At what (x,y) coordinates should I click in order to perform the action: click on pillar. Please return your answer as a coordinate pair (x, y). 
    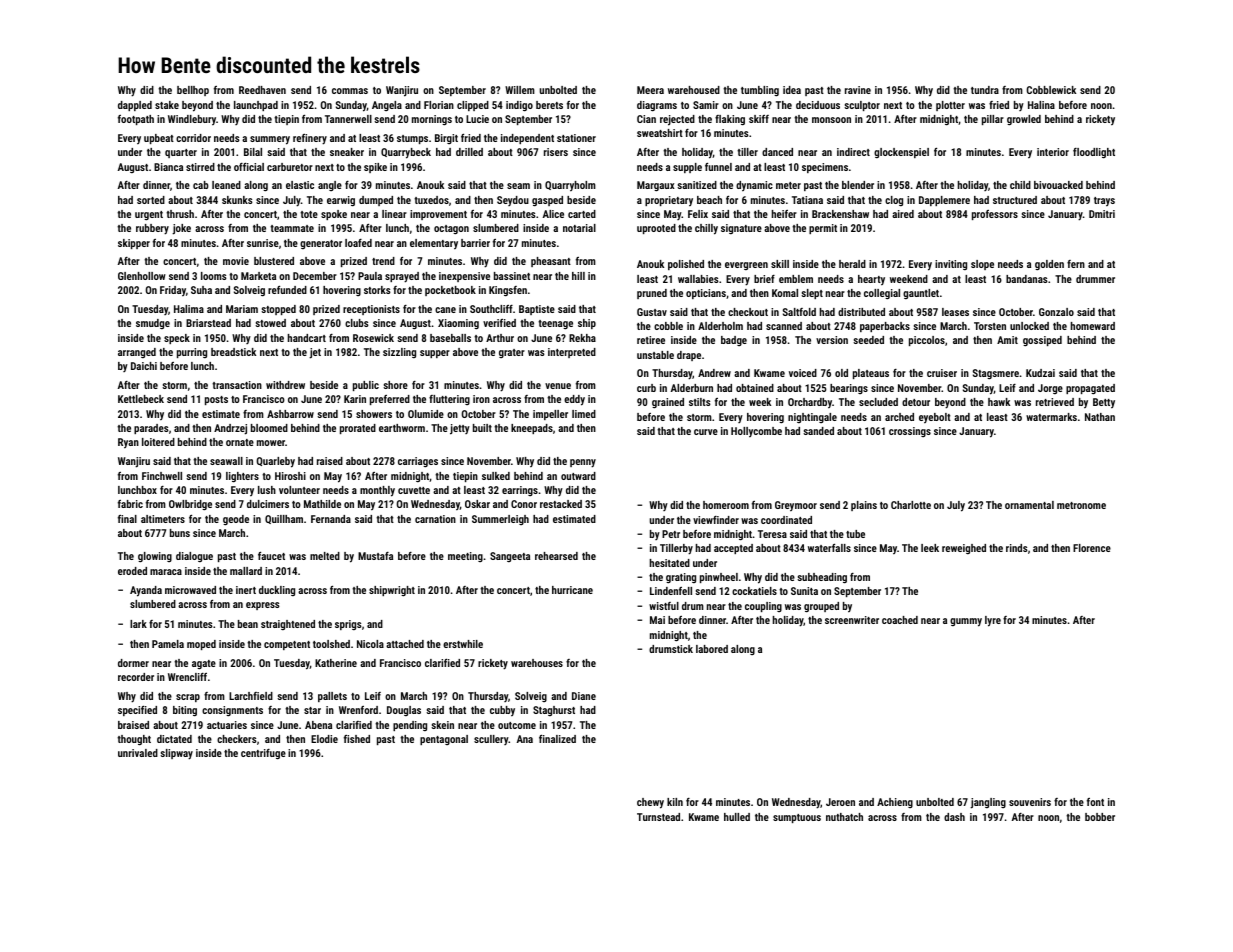
    Looking at the image, I should click on (993, 120).
